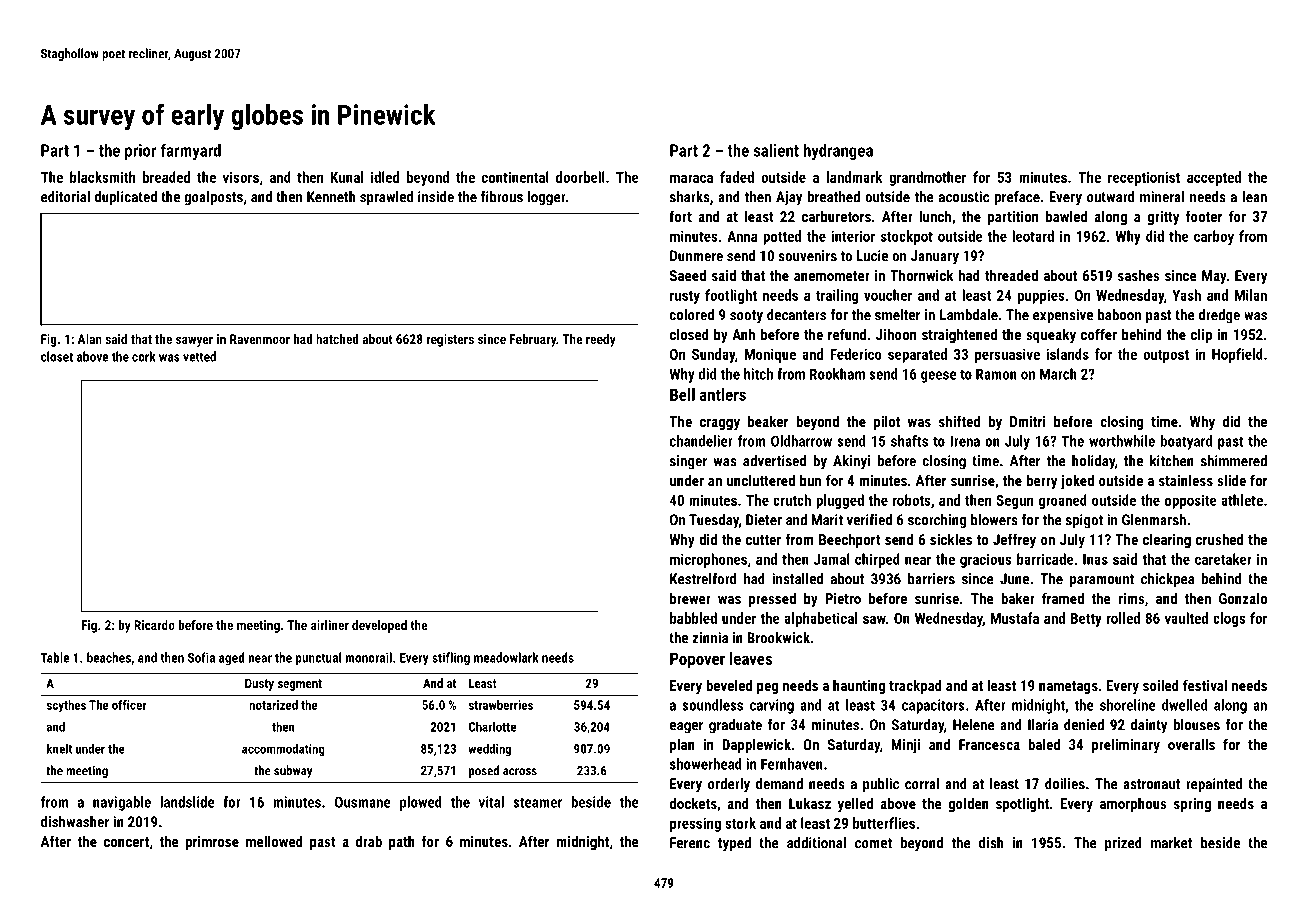 This screenshot has width=1308, height=924. I want to click on accepted, so click(1214, 178).
